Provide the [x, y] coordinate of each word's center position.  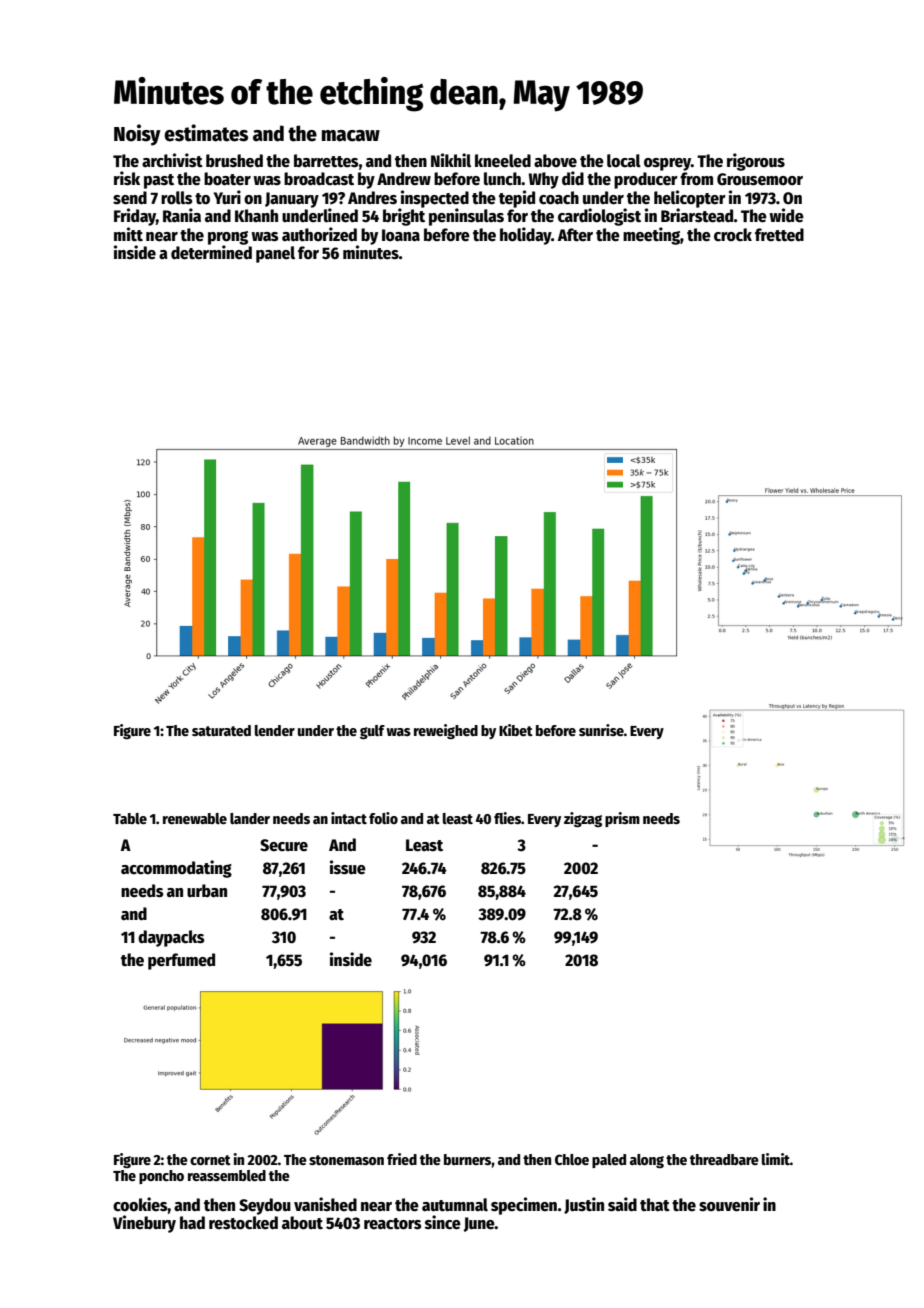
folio [383, 818]
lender [275, 730]
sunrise [601, 730]
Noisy [137, 135]
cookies [140, 1204]
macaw [351, 136]
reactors [393, 1224]
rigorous [756, 162]
